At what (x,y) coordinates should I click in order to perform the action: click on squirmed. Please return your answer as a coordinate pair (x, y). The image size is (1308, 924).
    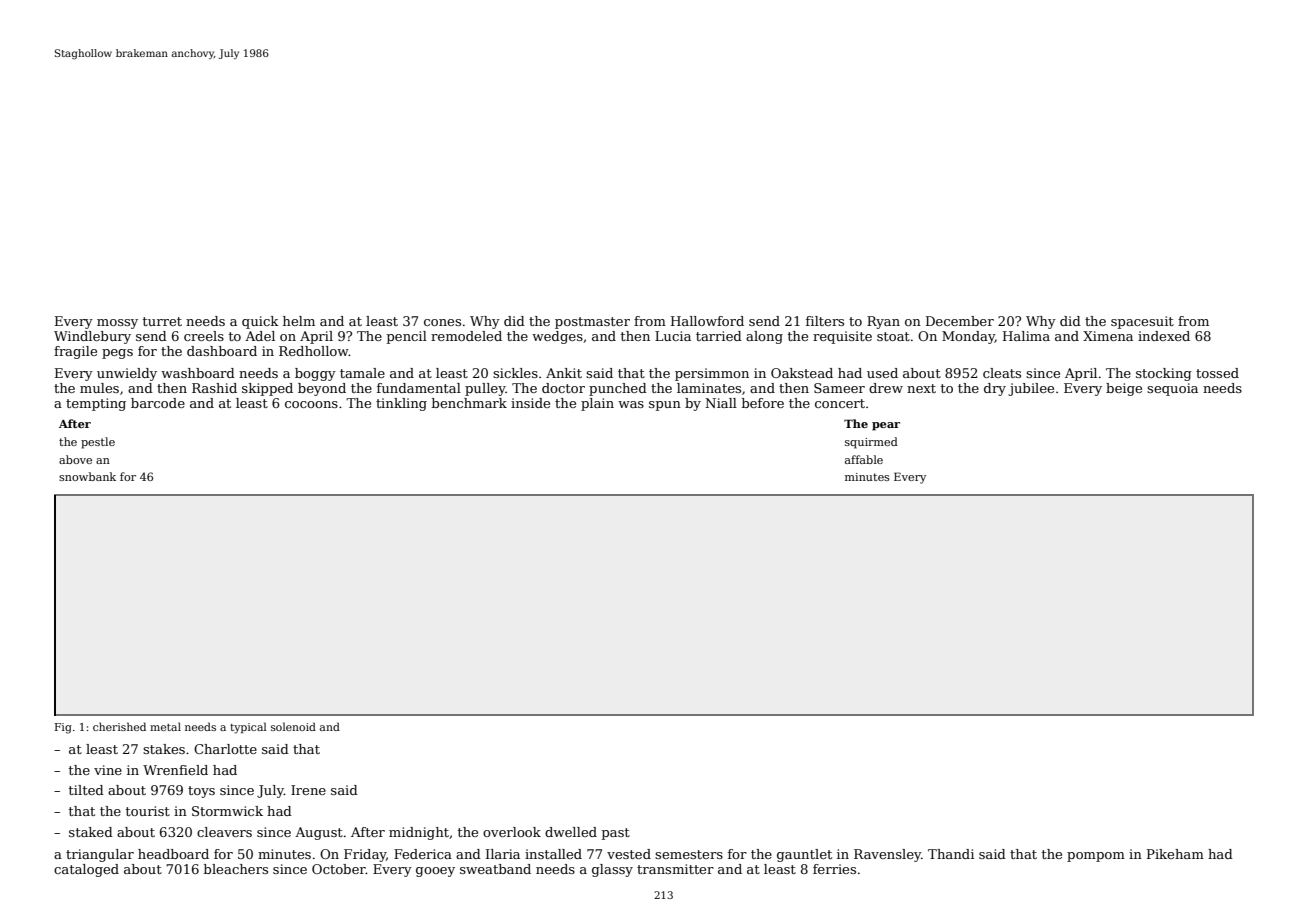
    Looking at the image, I should click on (871, 443).
